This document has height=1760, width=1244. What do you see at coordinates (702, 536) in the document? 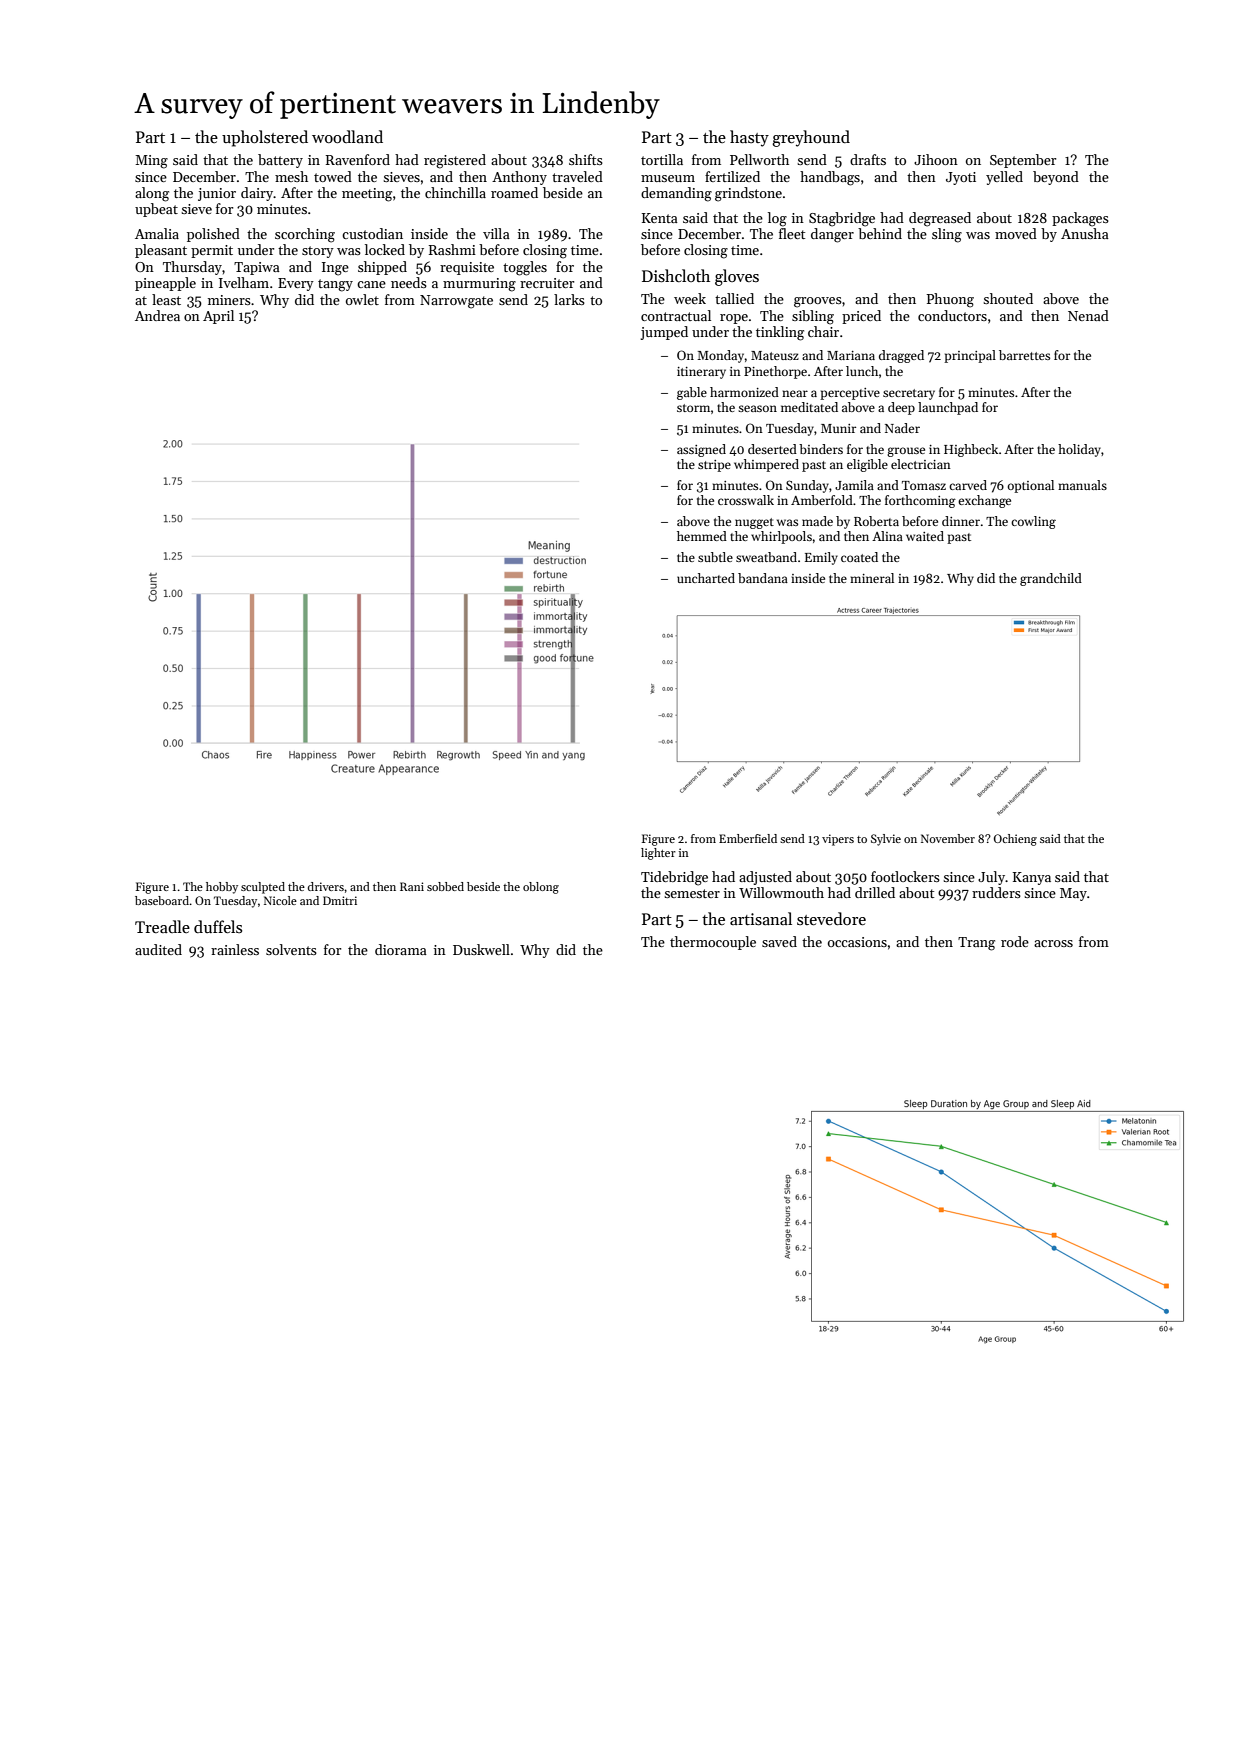
I see `hemmed` at bounding box center [702, 536].
